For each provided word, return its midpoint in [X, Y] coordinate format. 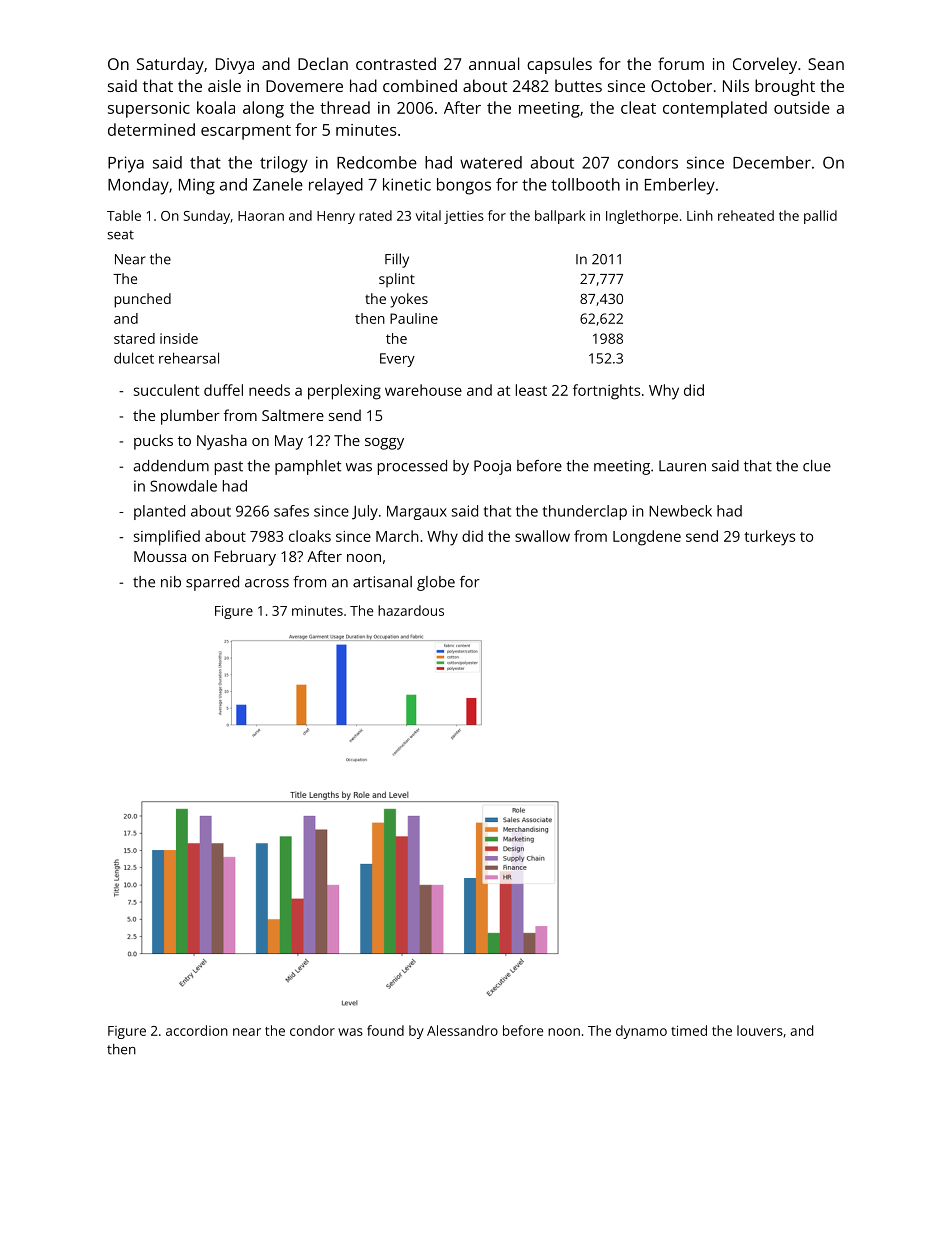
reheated [746, 215]
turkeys [769, 538]
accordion [197, 1030]
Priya [126, 164]
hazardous [411, 610]
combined [420, 85]
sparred [212, 583]
